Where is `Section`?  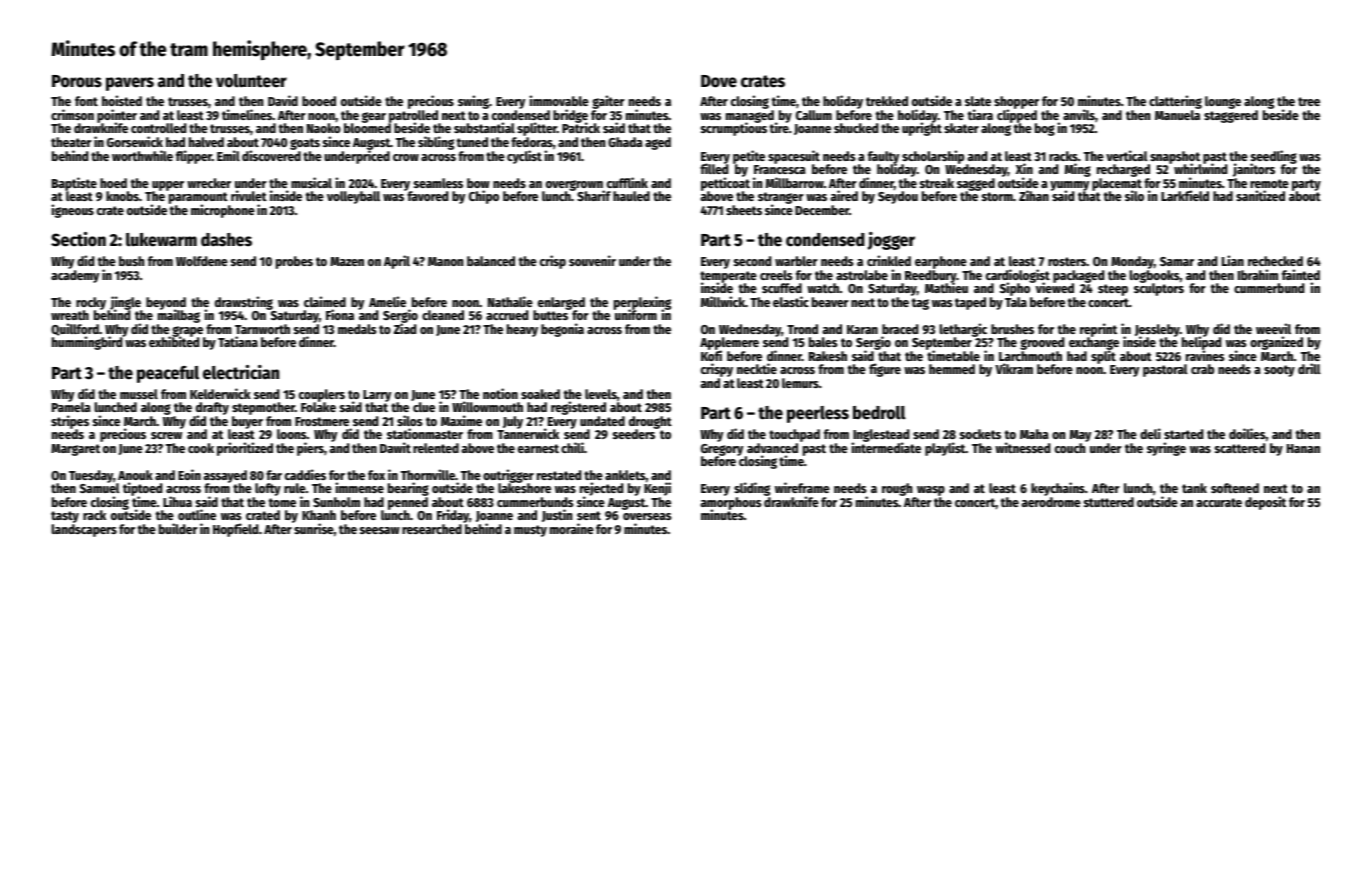
Section is located at coordinates (78, 239).
